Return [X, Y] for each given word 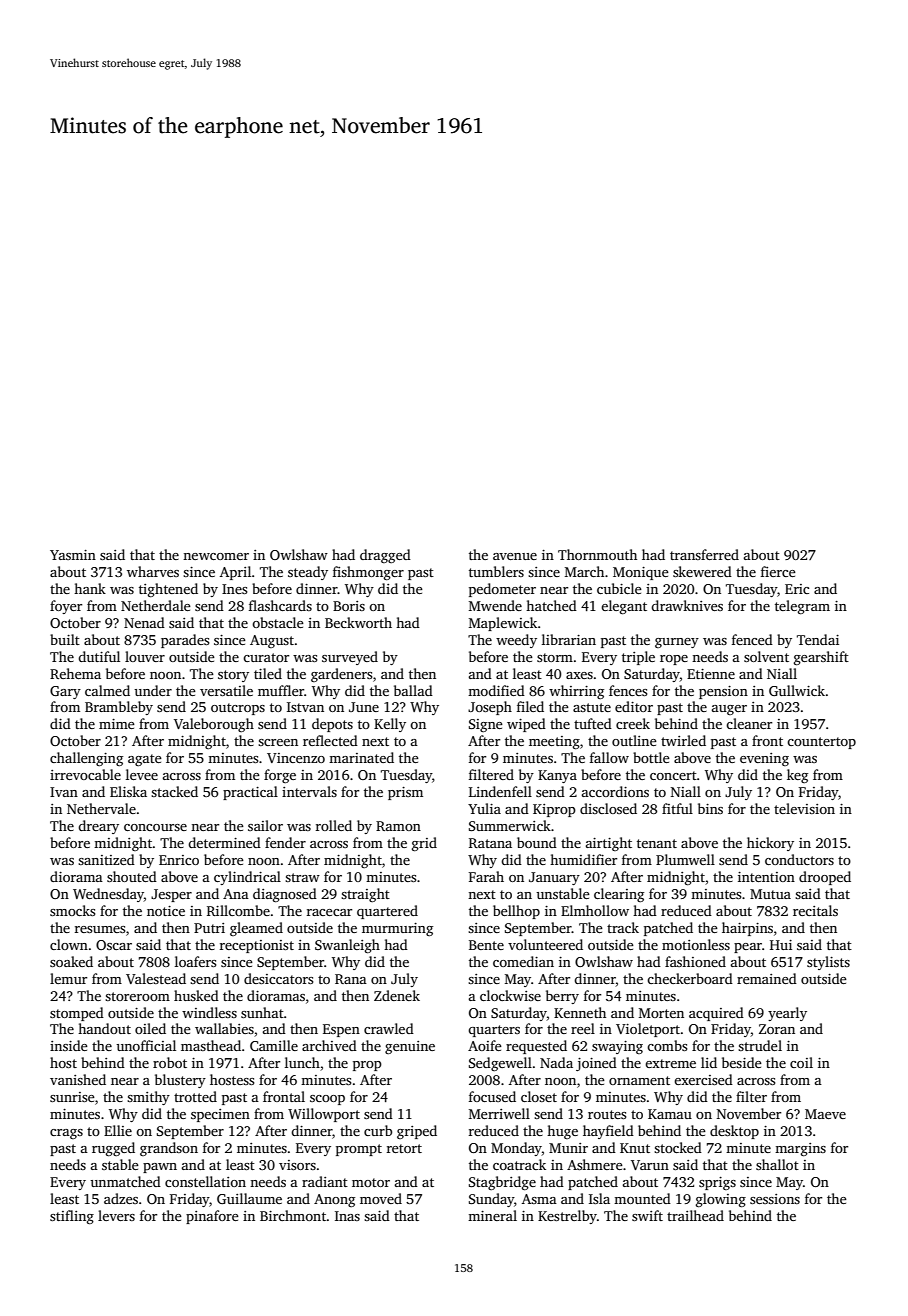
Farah [486, 876]
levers [116, 1215]
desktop [734, 1132]
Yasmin [73, 555]
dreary [98, 827]
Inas [347, 1216]
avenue [515, 556]
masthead [211, 1045]
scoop [327, 1100]
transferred [704, 554]
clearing [619, 895]
